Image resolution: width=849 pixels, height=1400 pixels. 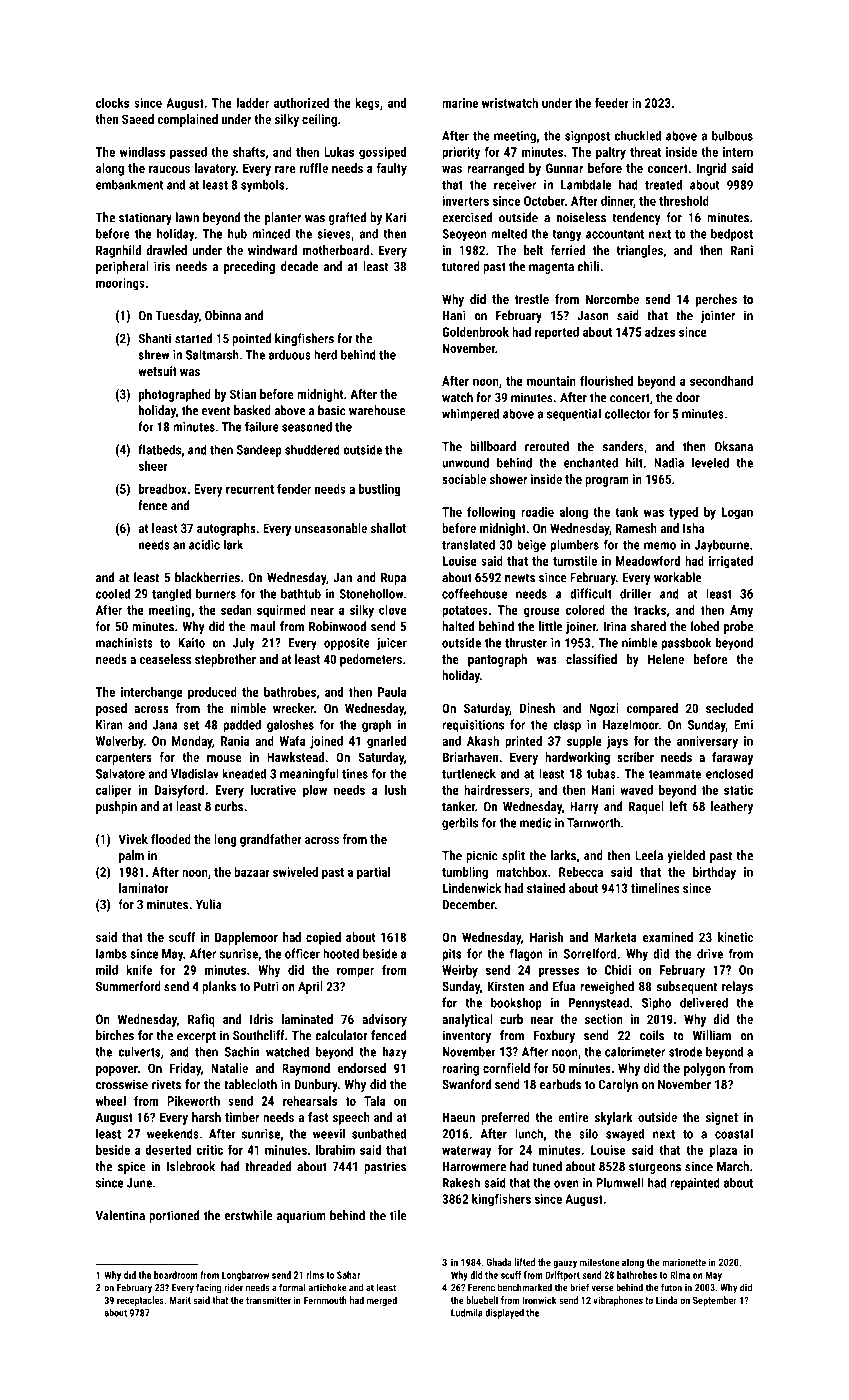 What do you see at coordinates (574, 414) in the screenshot?
I see `sequential` at bounding box center [574, 414].
